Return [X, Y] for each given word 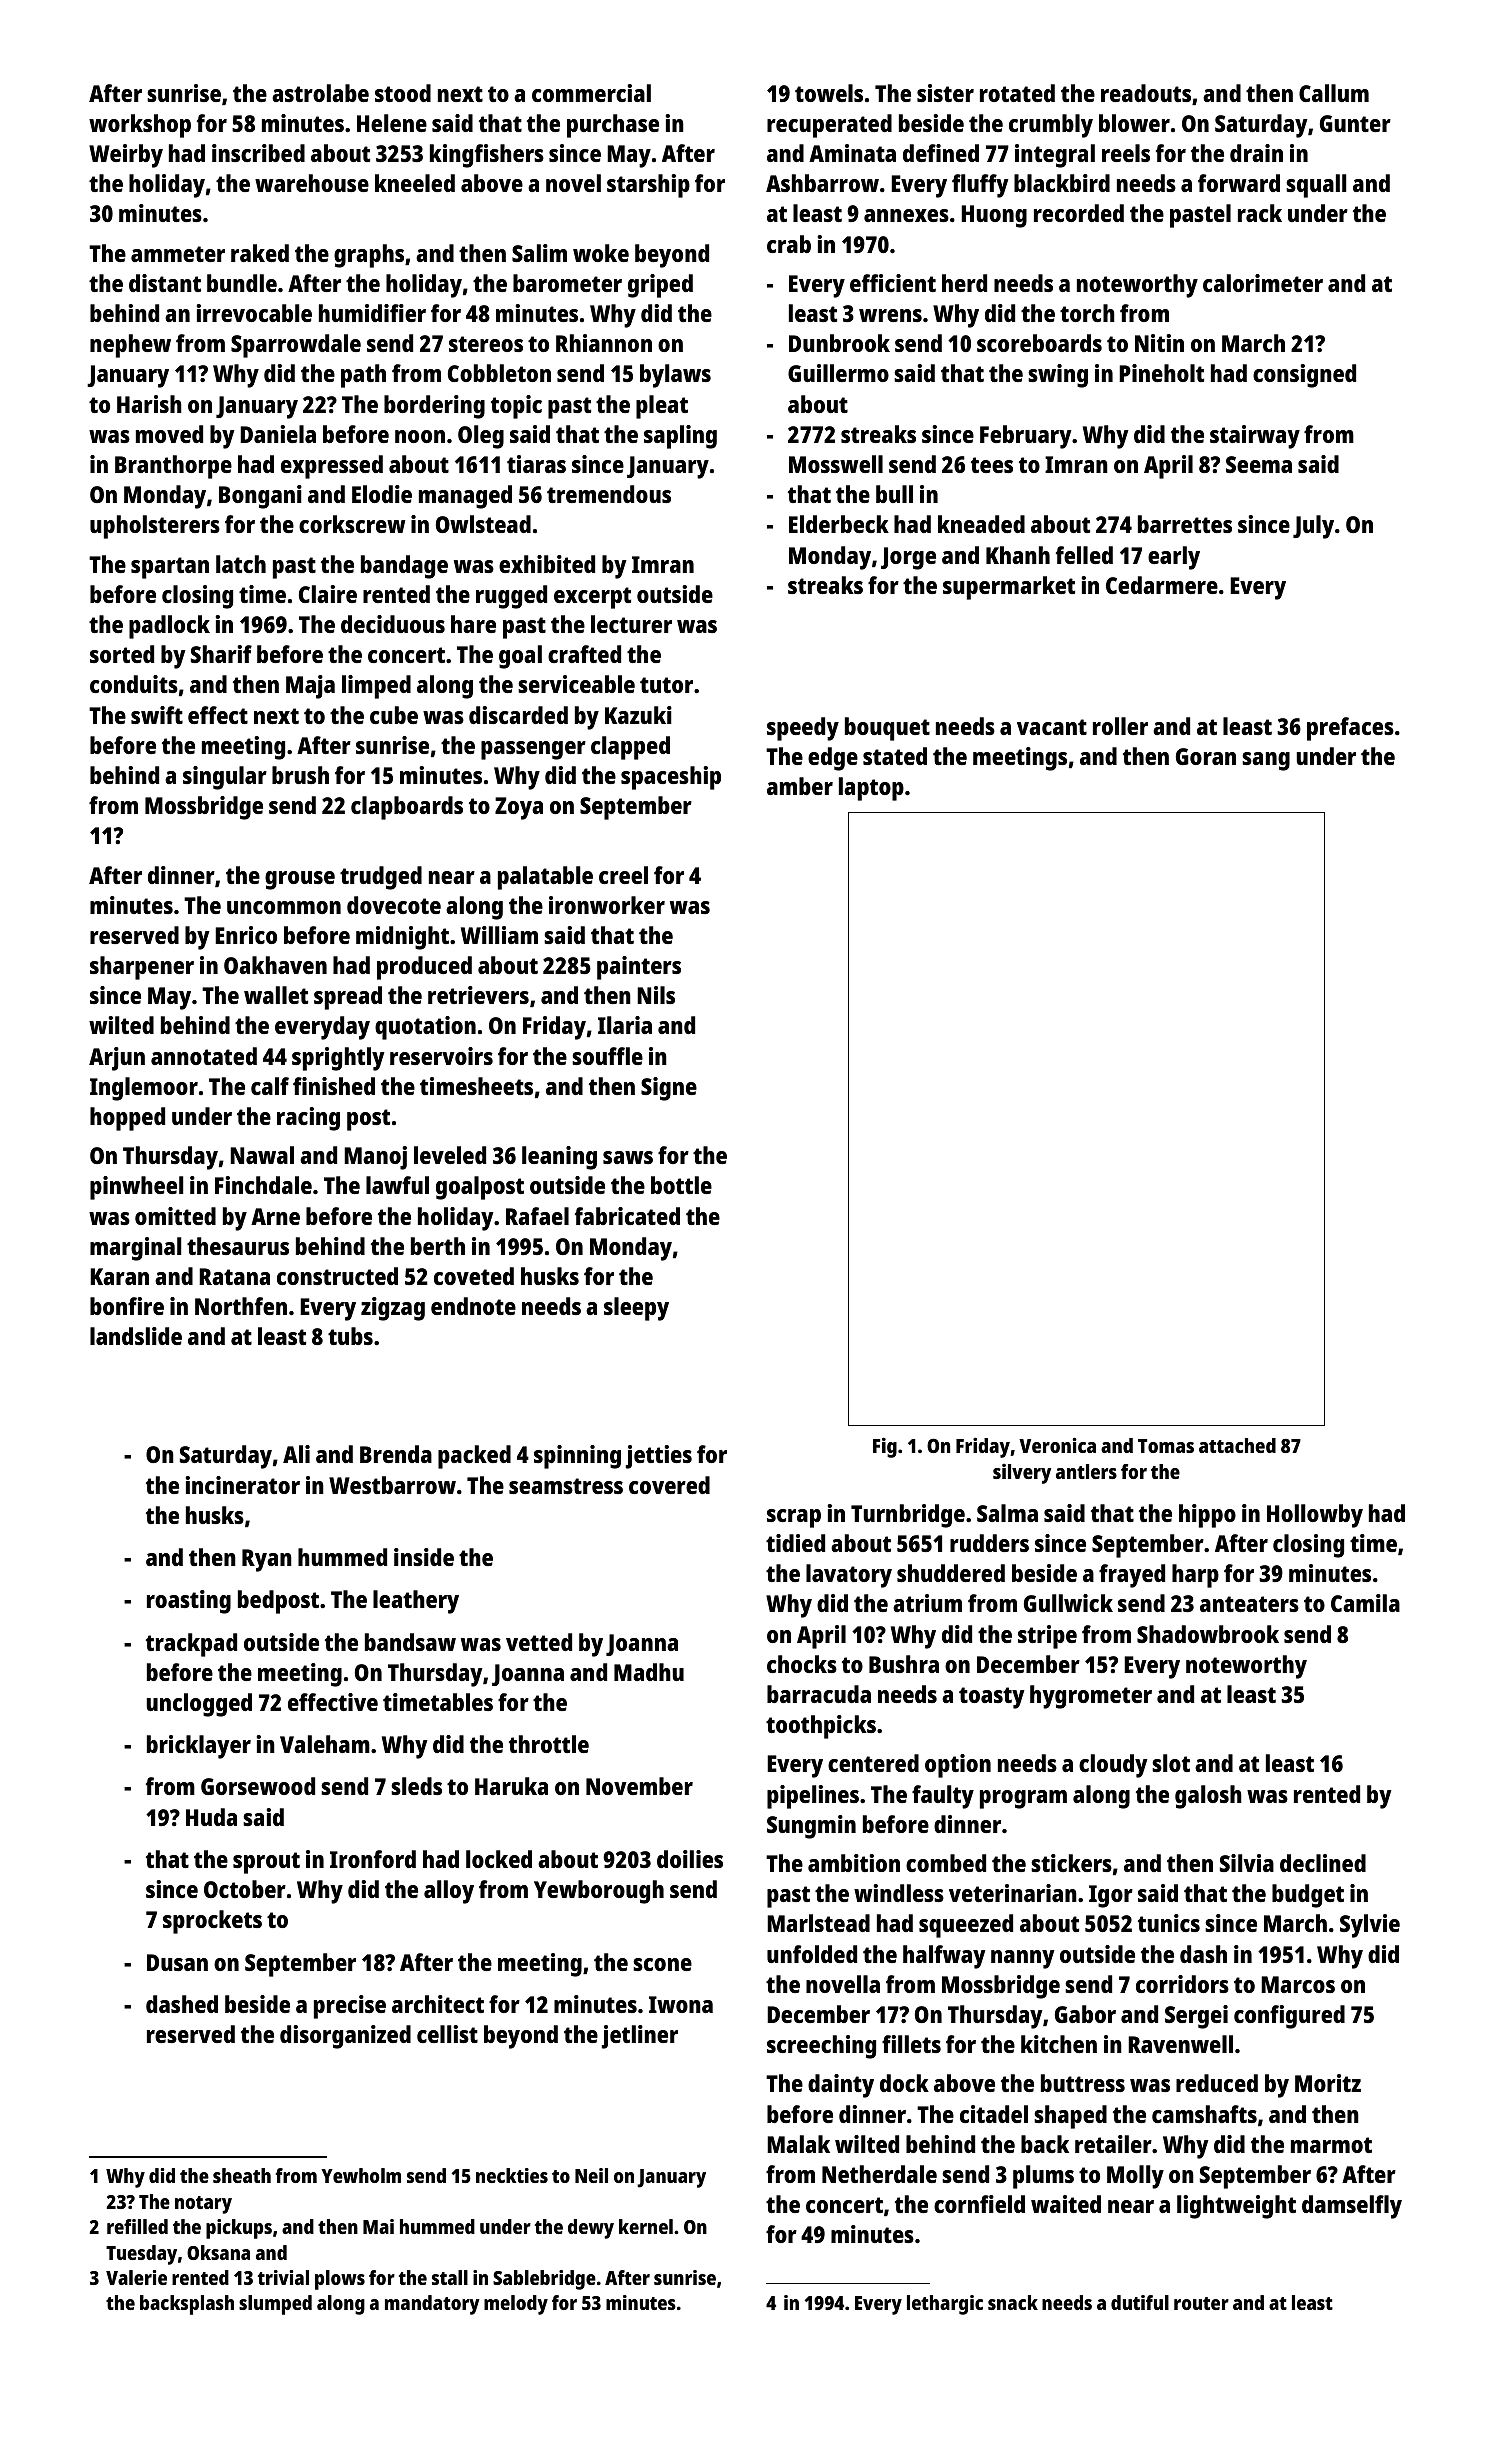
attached [1237, 1445]
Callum [1334, 93]
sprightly [338, 1059]
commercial [591, 93]
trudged [381, 878]
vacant [1052, 727]
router [1201, 2303]
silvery [1022, 1474]
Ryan [267, 1560]
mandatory [432, 2305]
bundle [242, 283]
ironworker [607, 905]
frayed [1132, 1576]
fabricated [627, 1216]
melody [516, 2305]
